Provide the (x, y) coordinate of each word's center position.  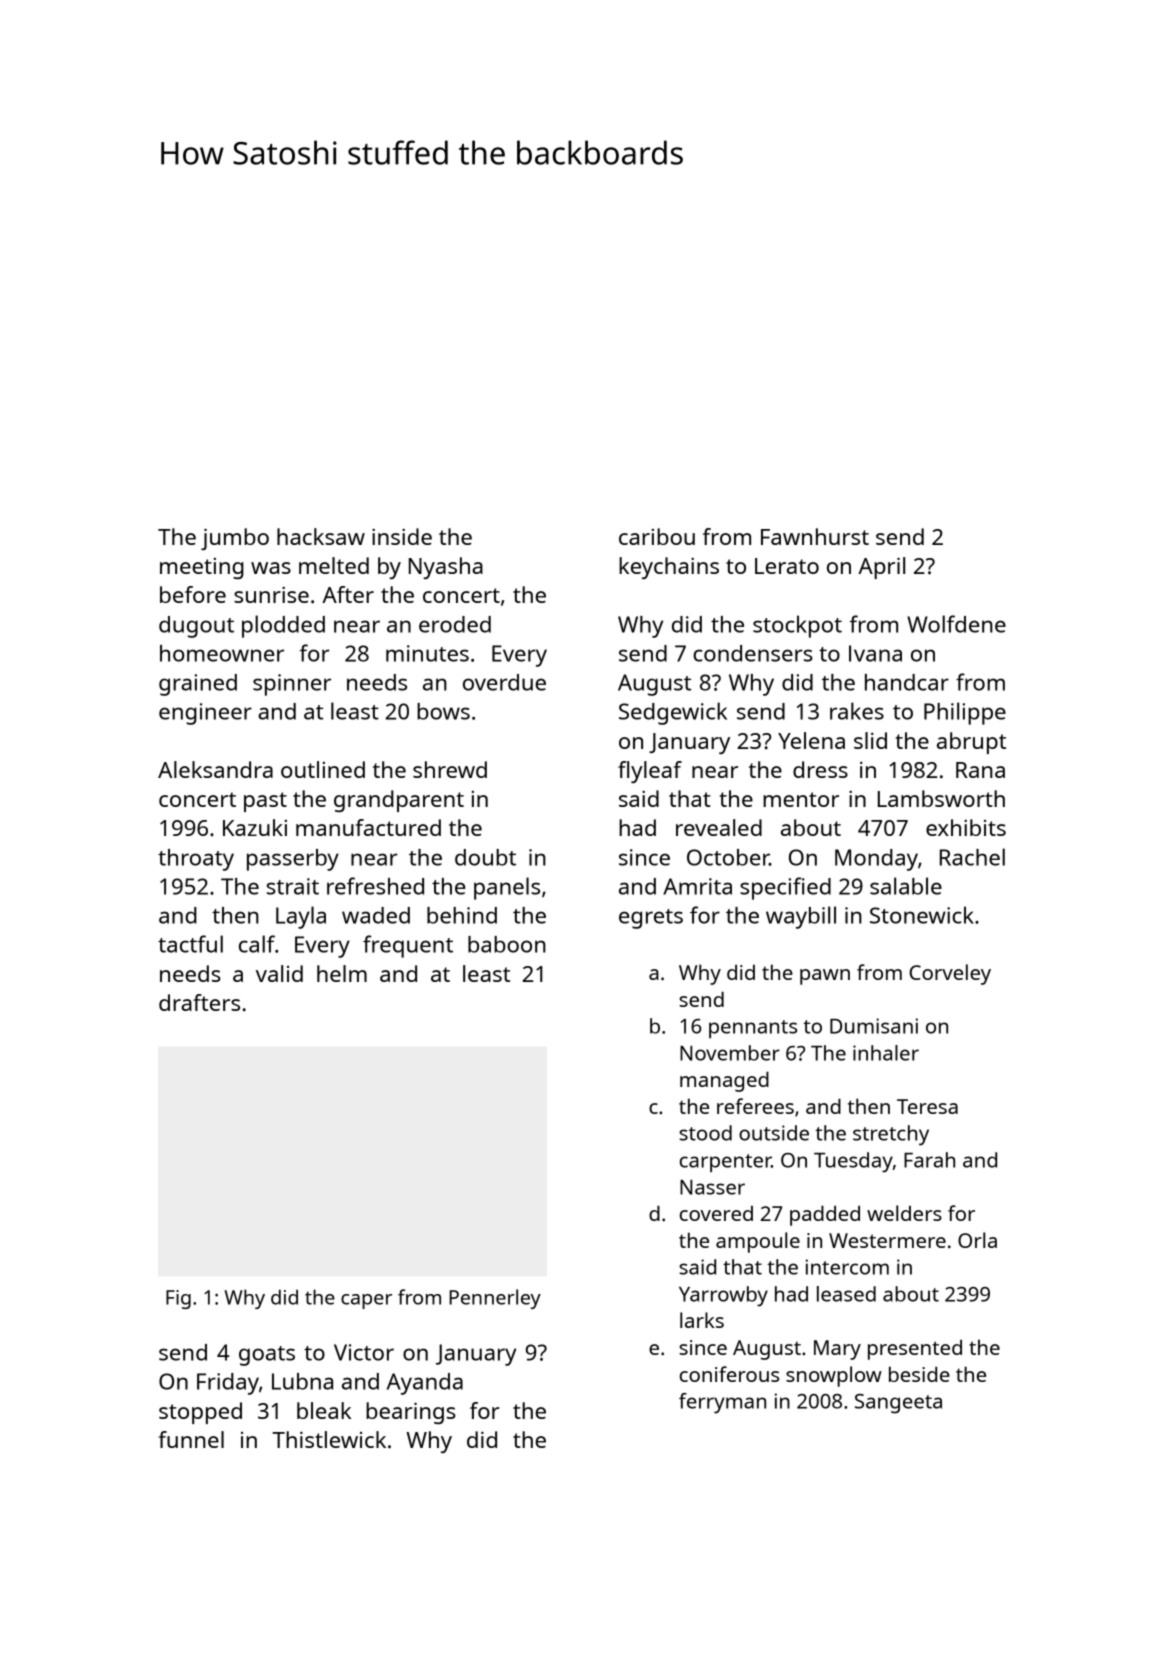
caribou (657, 536)
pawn (825, 977)
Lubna (302, 1381)
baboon (507, 944)
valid (279, 973)
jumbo (235, 539)
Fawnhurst (815, 536)
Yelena (811, 740)
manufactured (368, 827)
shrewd (450, 769)
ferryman (722, 1403)
